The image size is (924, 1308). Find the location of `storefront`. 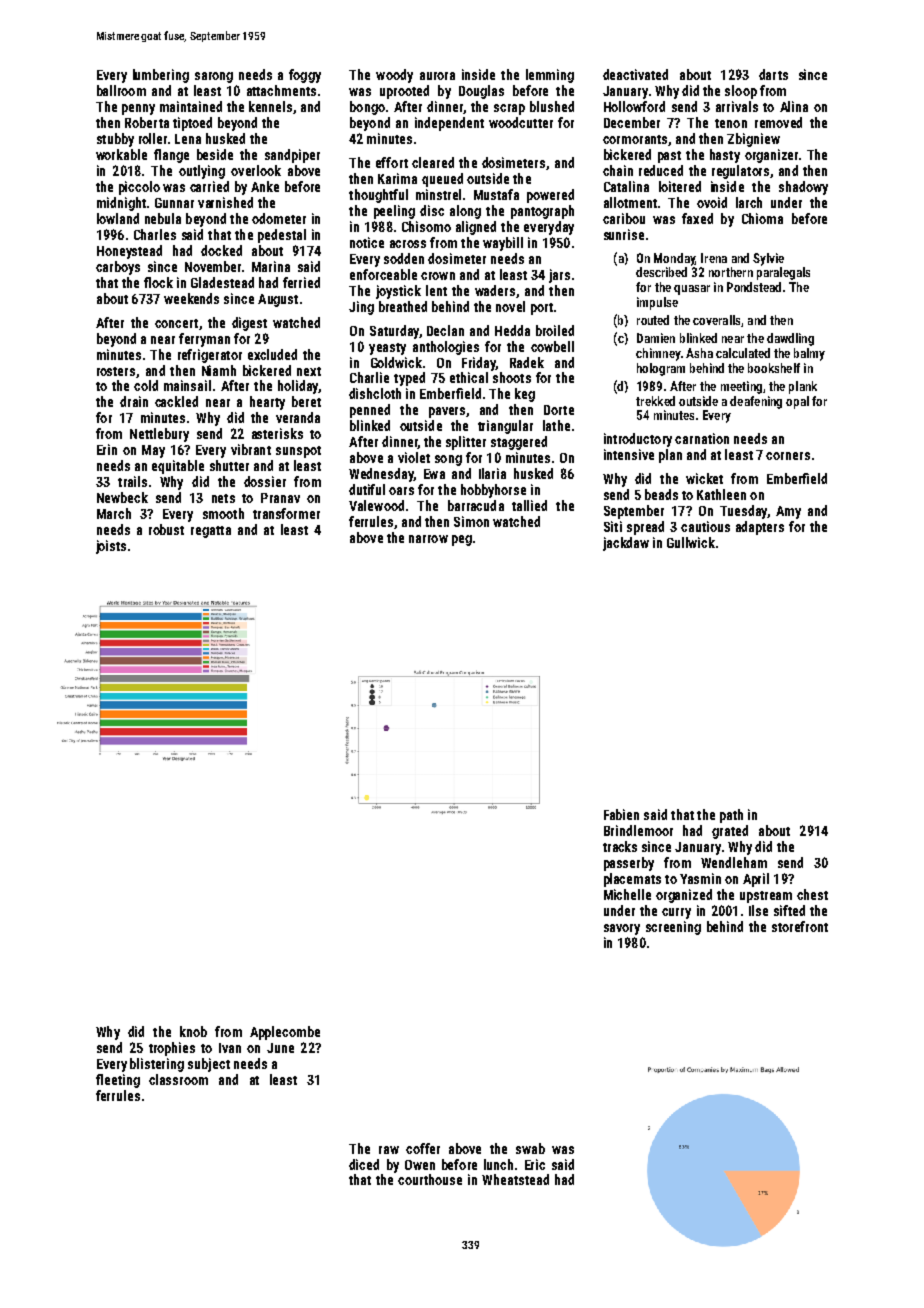

storefront is located at coordinates (800, 926).
